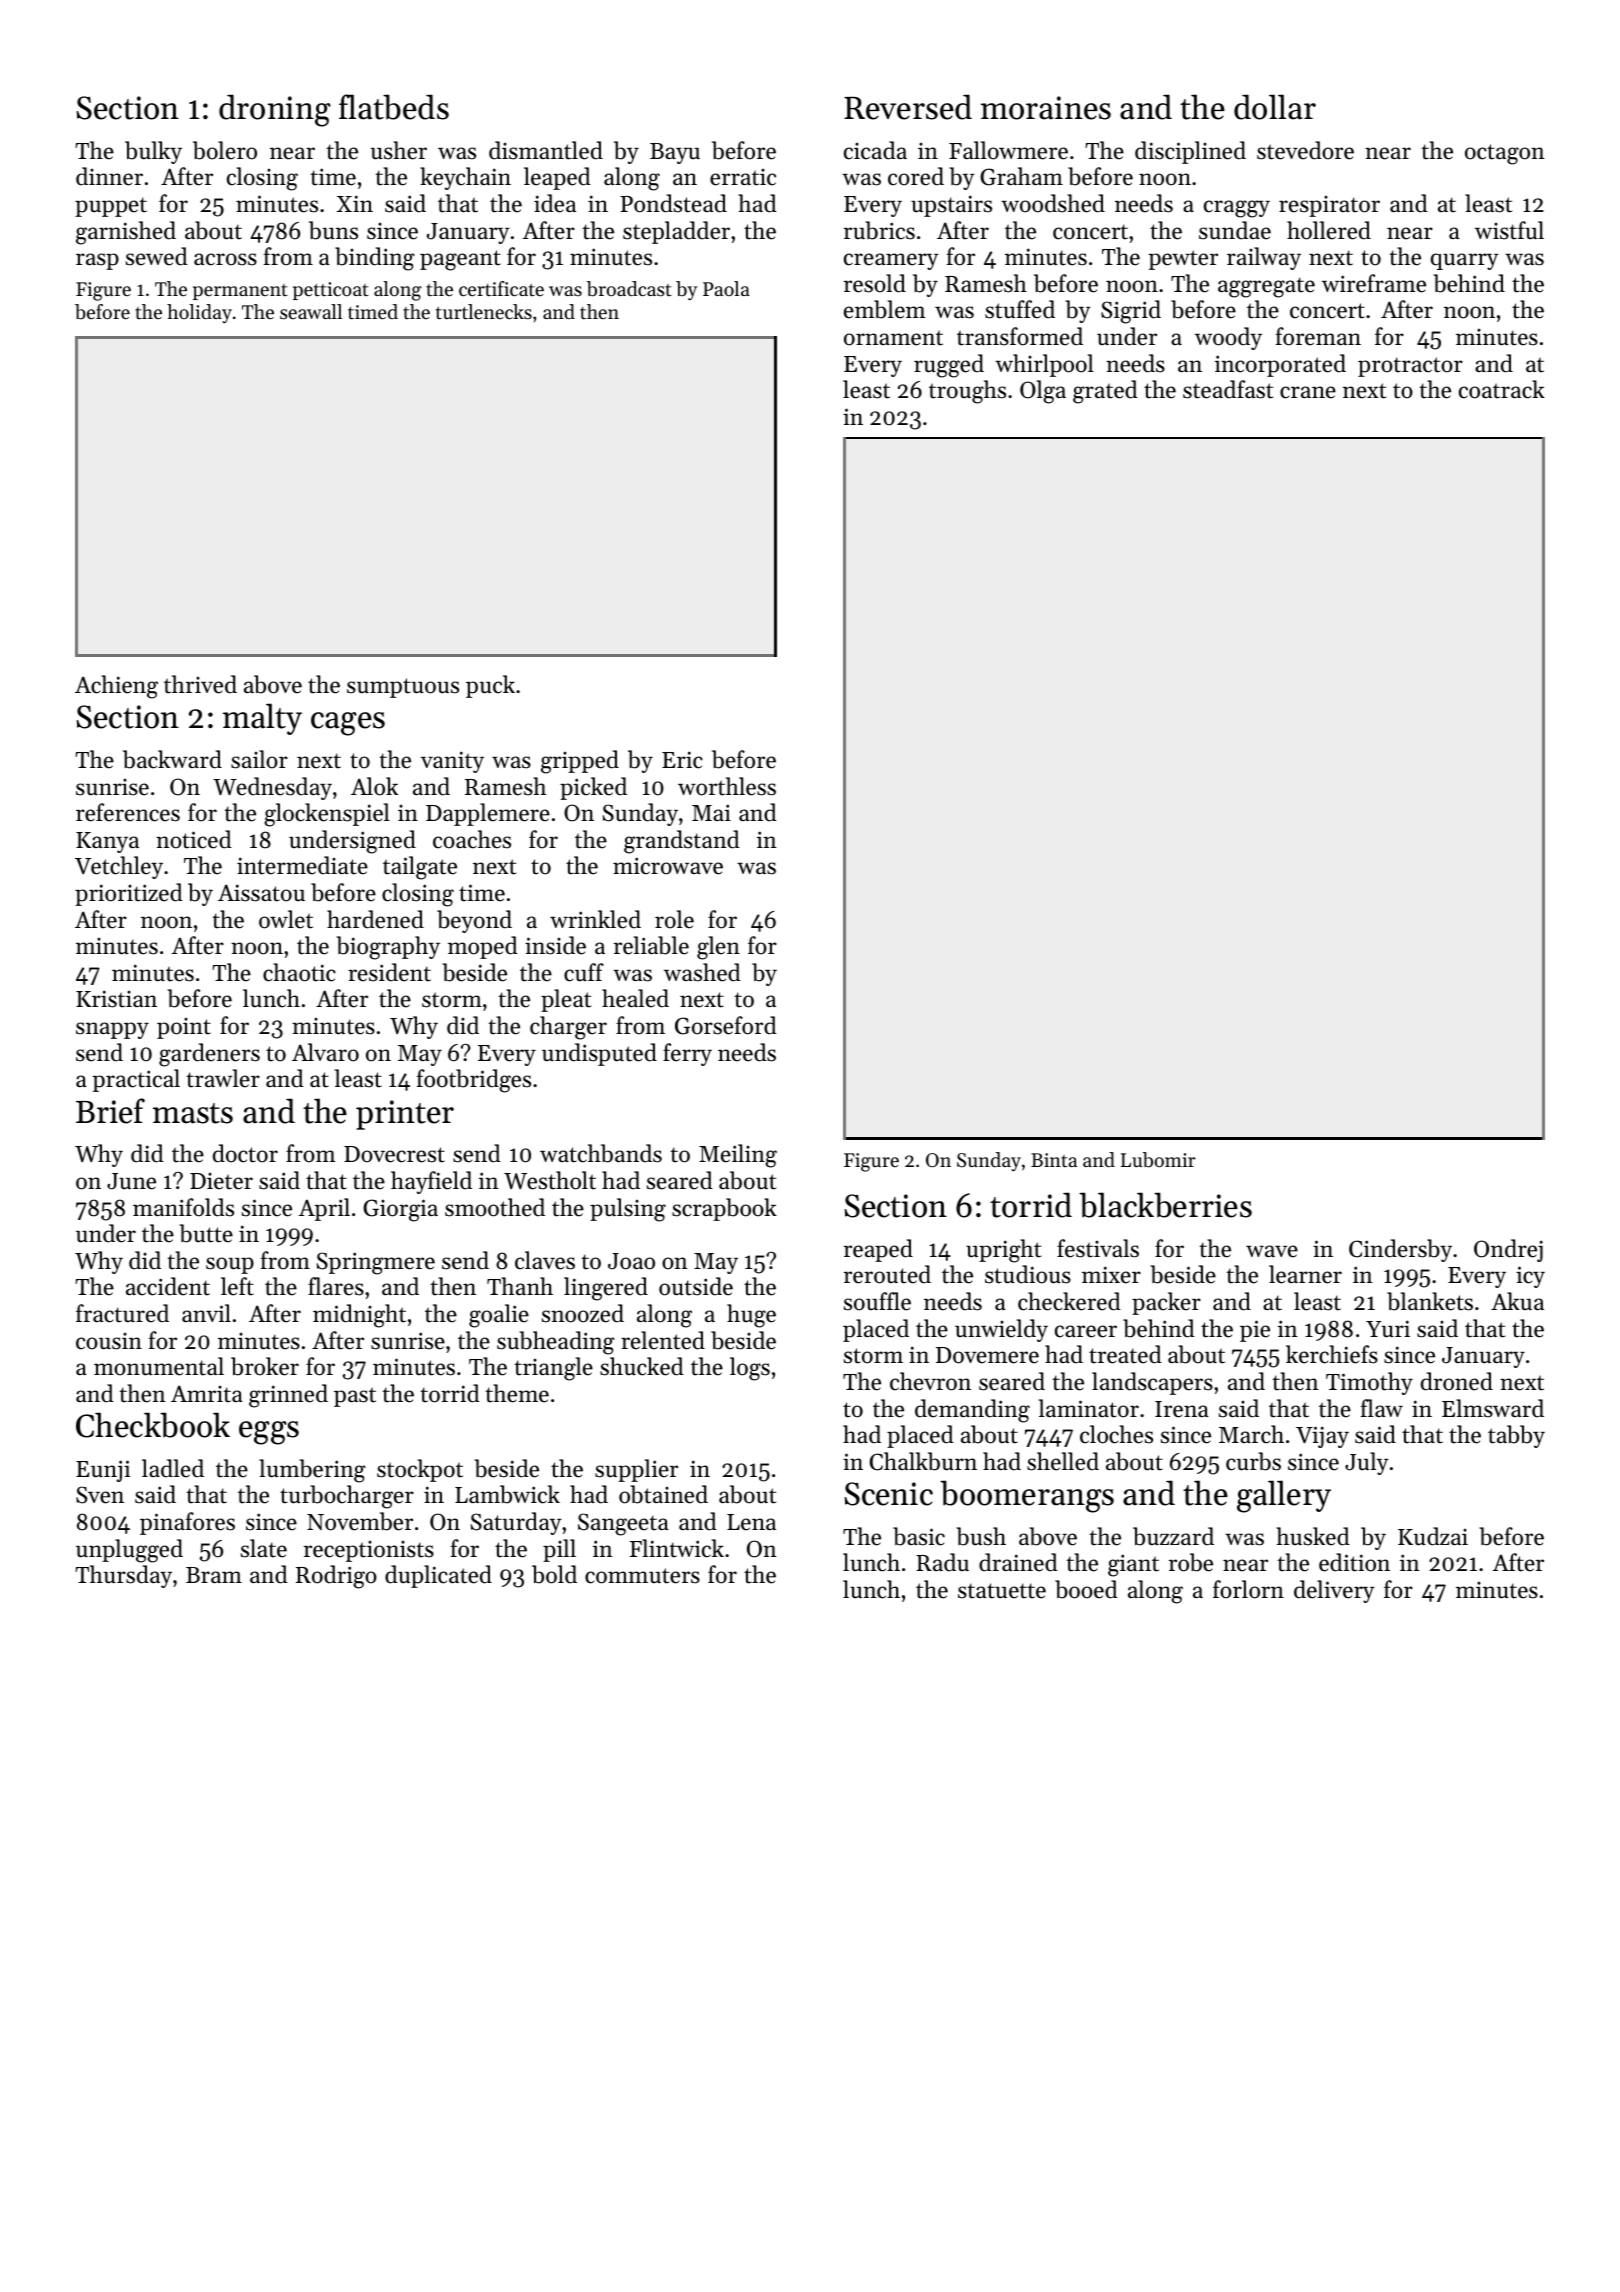 Image resolution: width=1620 pixels, height=2292 pixels. Describe the element at coordinates (1158, 1160) in the document. I see `Lubomir` at that location.
